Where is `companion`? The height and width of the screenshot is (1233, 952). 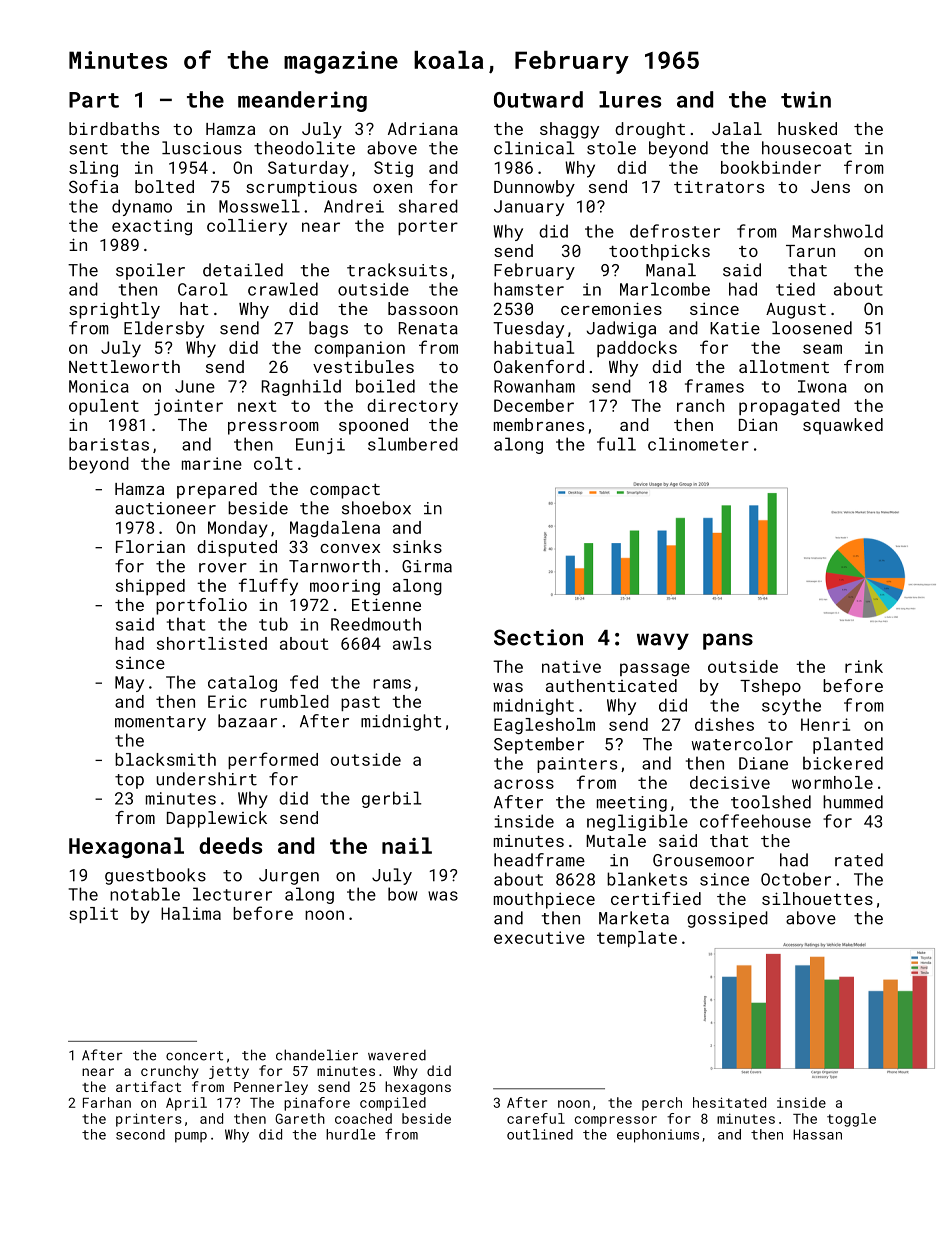 companion is located at coordinates (359, 349).
